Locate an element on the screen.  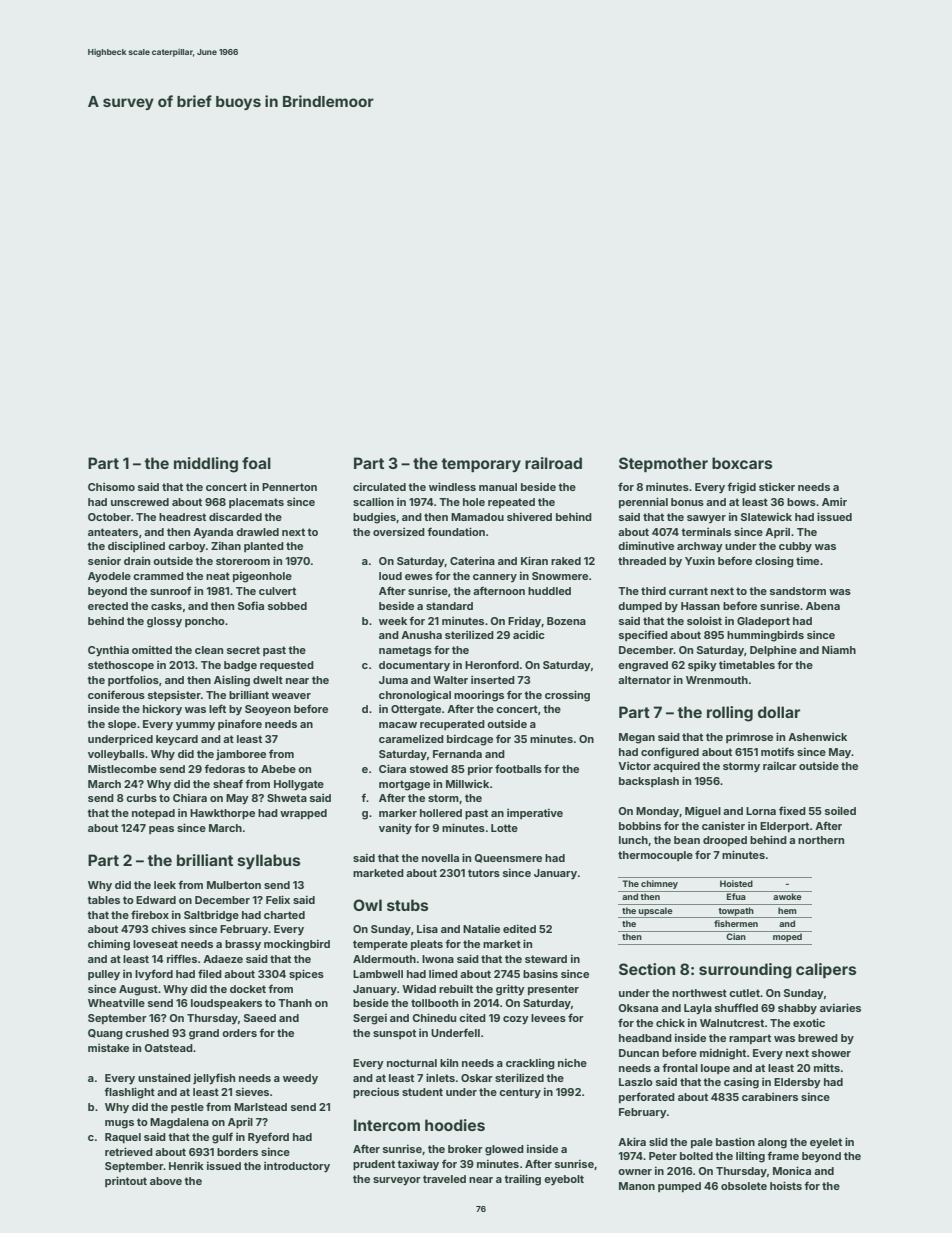
printout is located at coordinates (126, 1181).
